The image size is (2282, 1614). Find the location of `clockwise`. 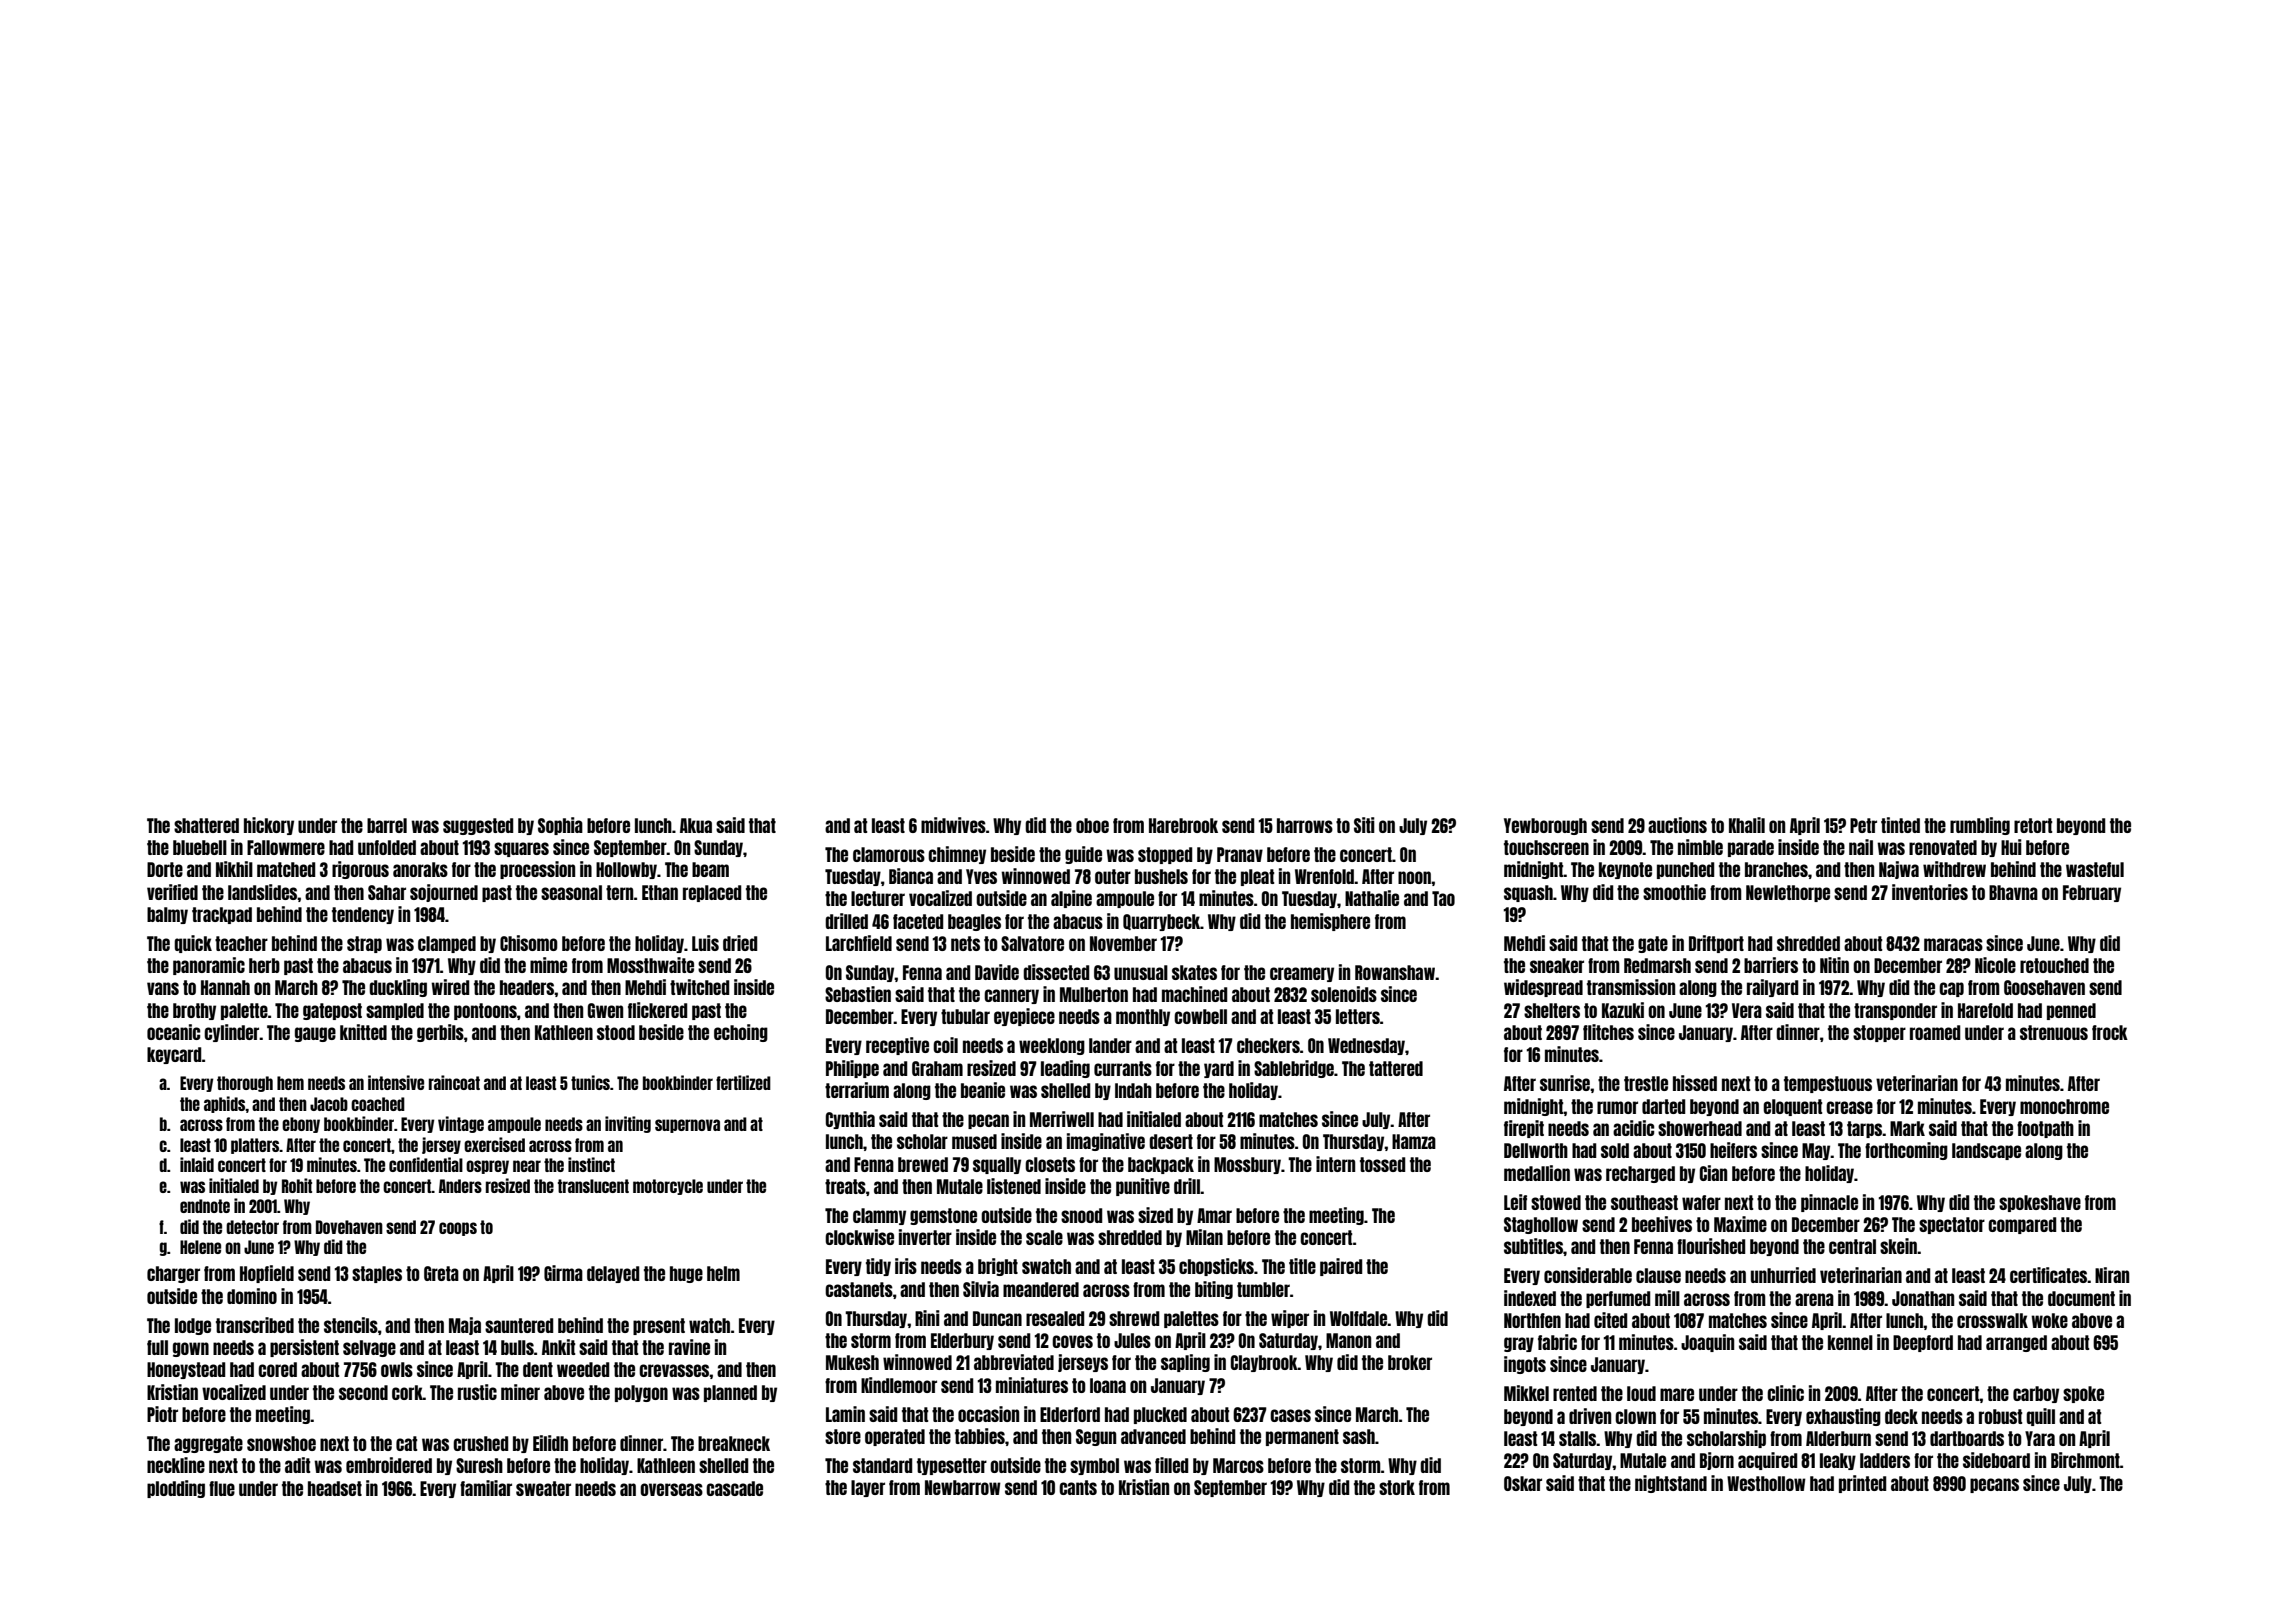

clockwise is located at coordinates (859, 1237).
